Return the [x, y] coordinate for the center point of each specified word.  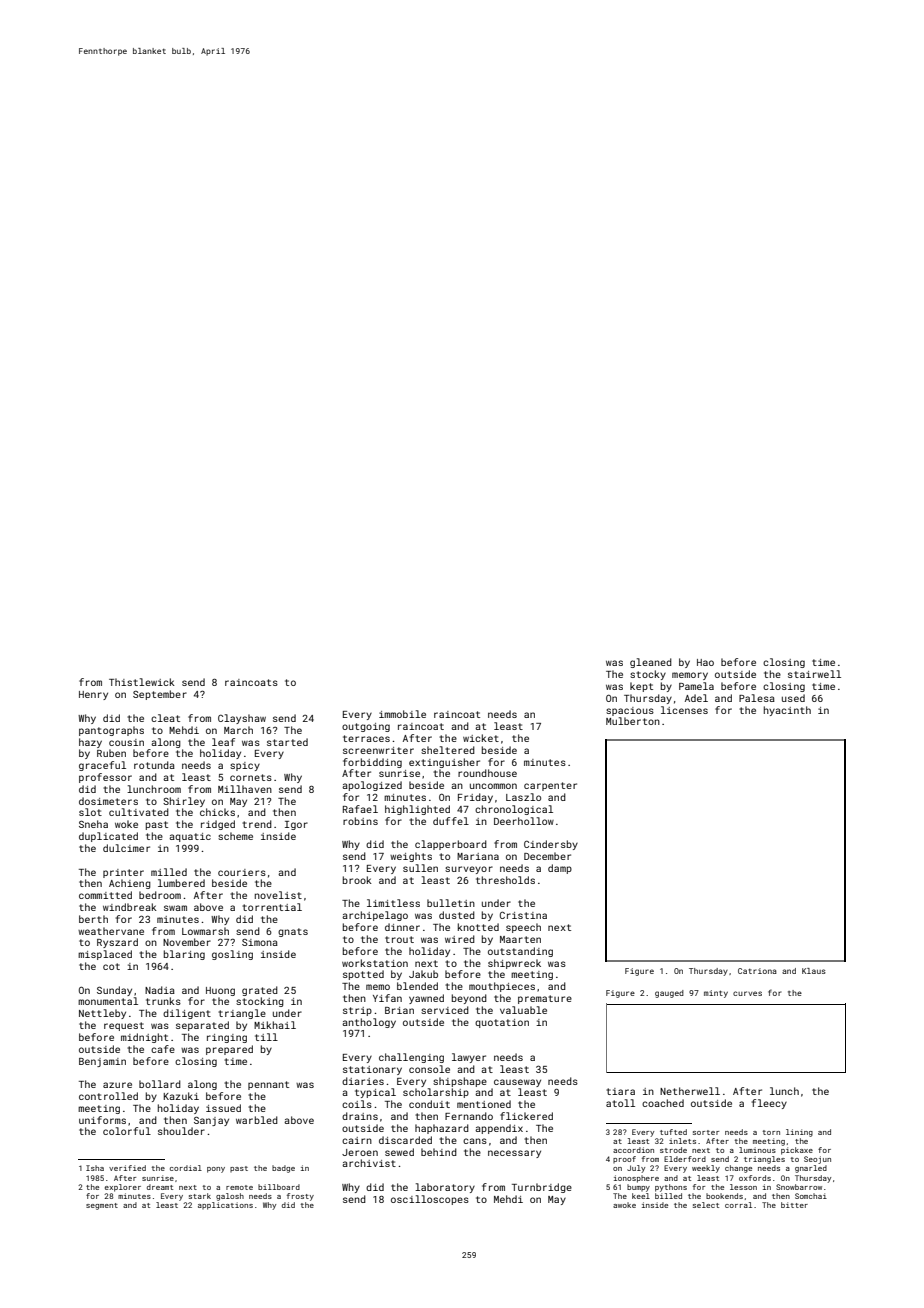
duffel [451, 821]
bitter [794, 1205]
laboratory [445, 1188]
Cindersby [551, 845]
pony [216, 1170]
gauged [669, 994]
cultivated [139, 812]
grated [260, 991]
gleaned [651, 663]
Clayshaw [242, 719]
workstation [375, 963]
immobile [402, 714]
